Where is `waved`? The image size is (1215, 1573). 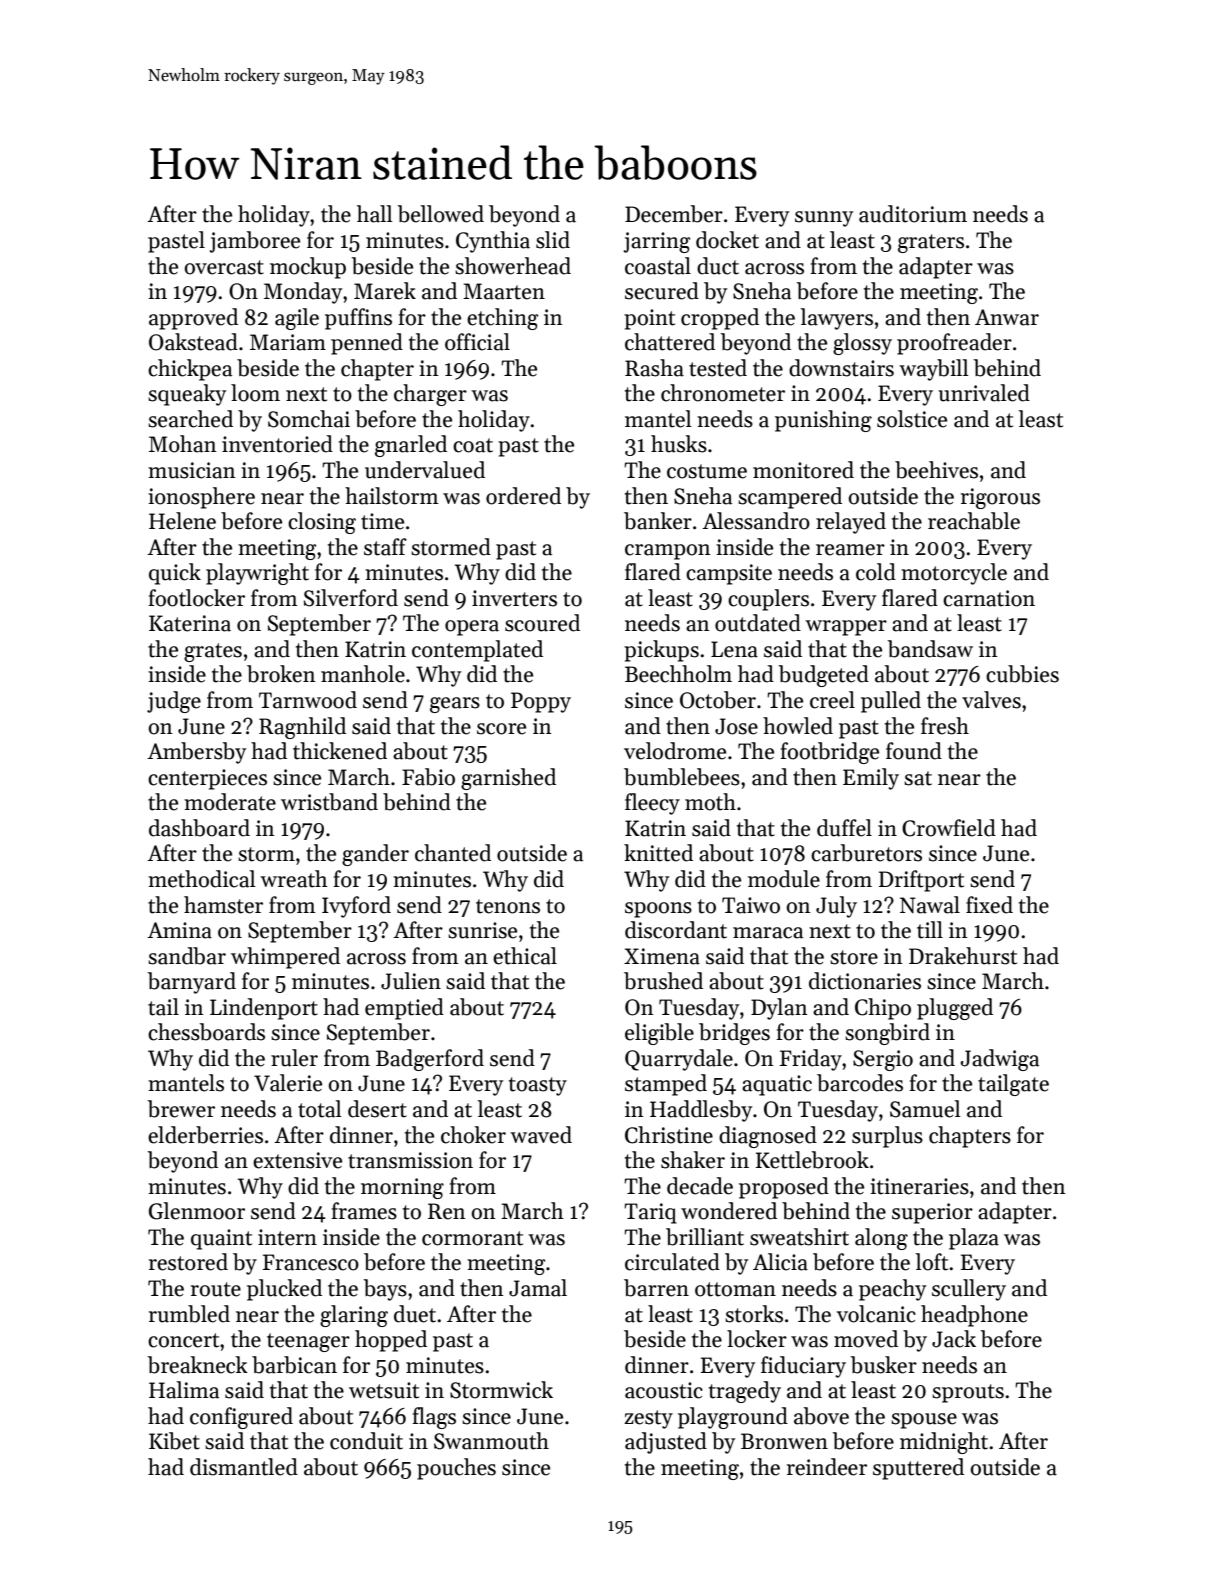
waved is located at coordinates (541, 1135).
